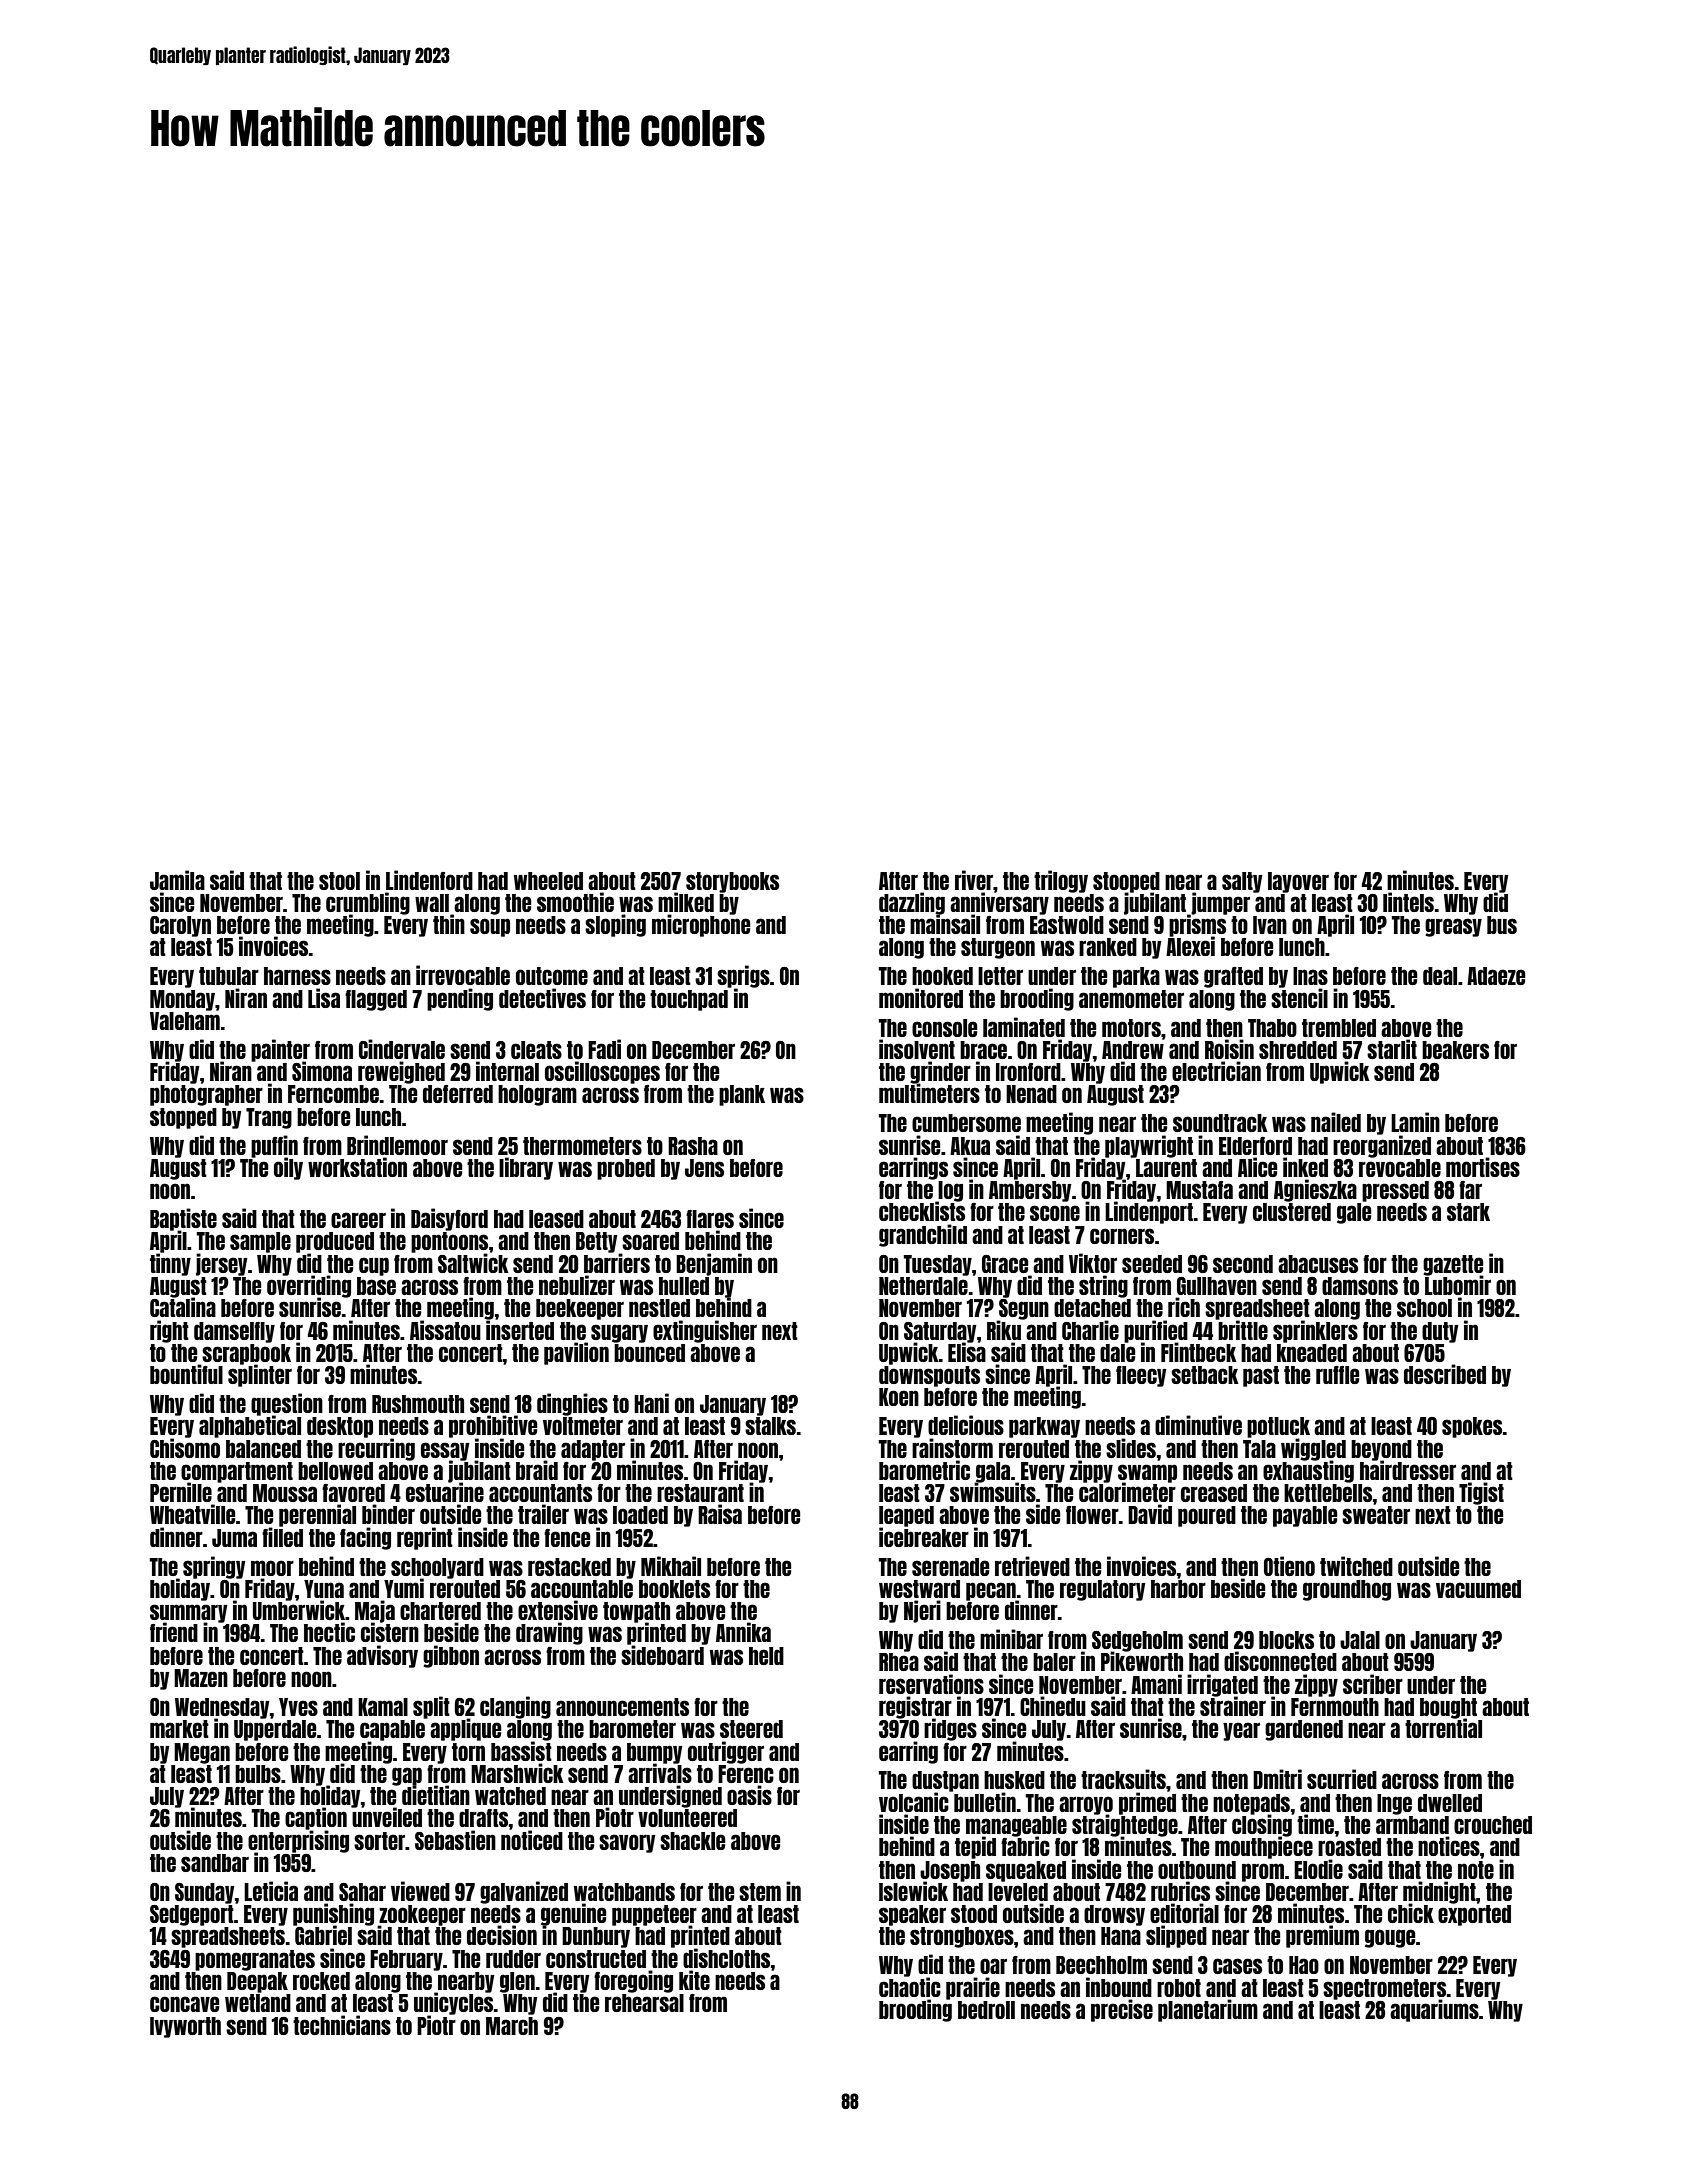  Describe the element at coordinates (1455, 1050) in the screenshot. I see `beakers` at that location.
